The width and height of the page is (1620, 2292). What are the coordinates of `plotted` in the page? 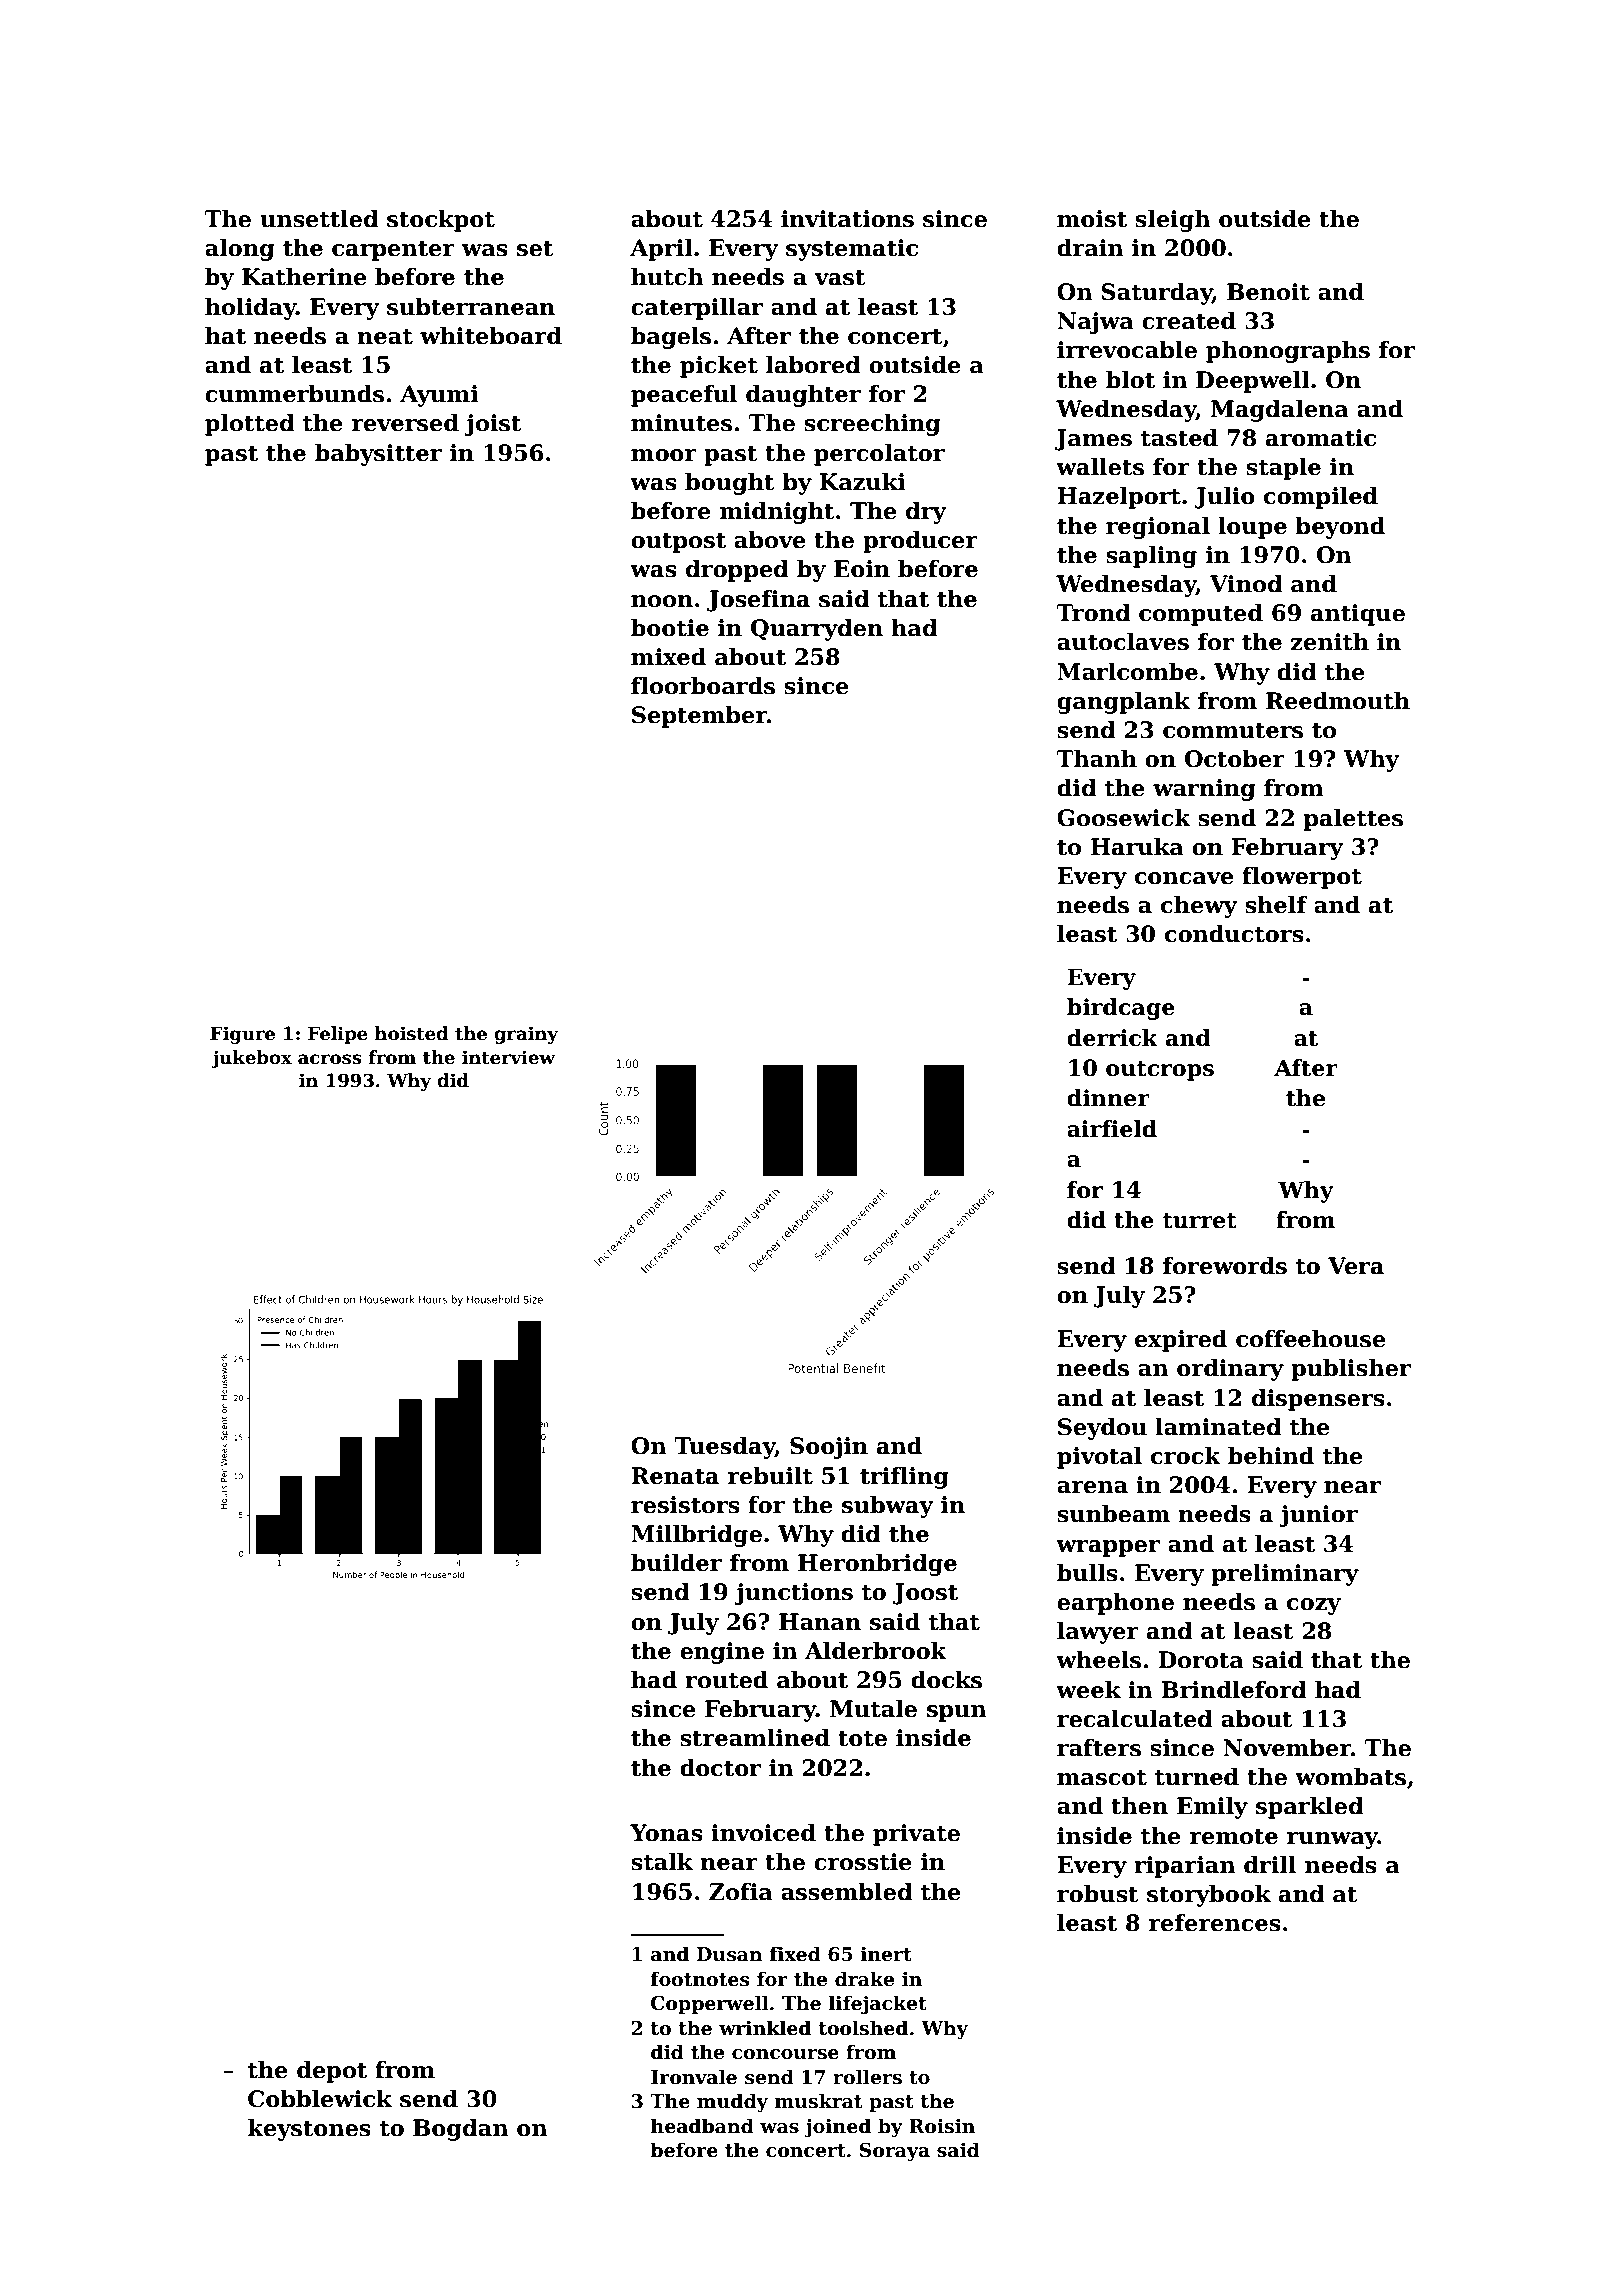 It's located at (250, 425).
